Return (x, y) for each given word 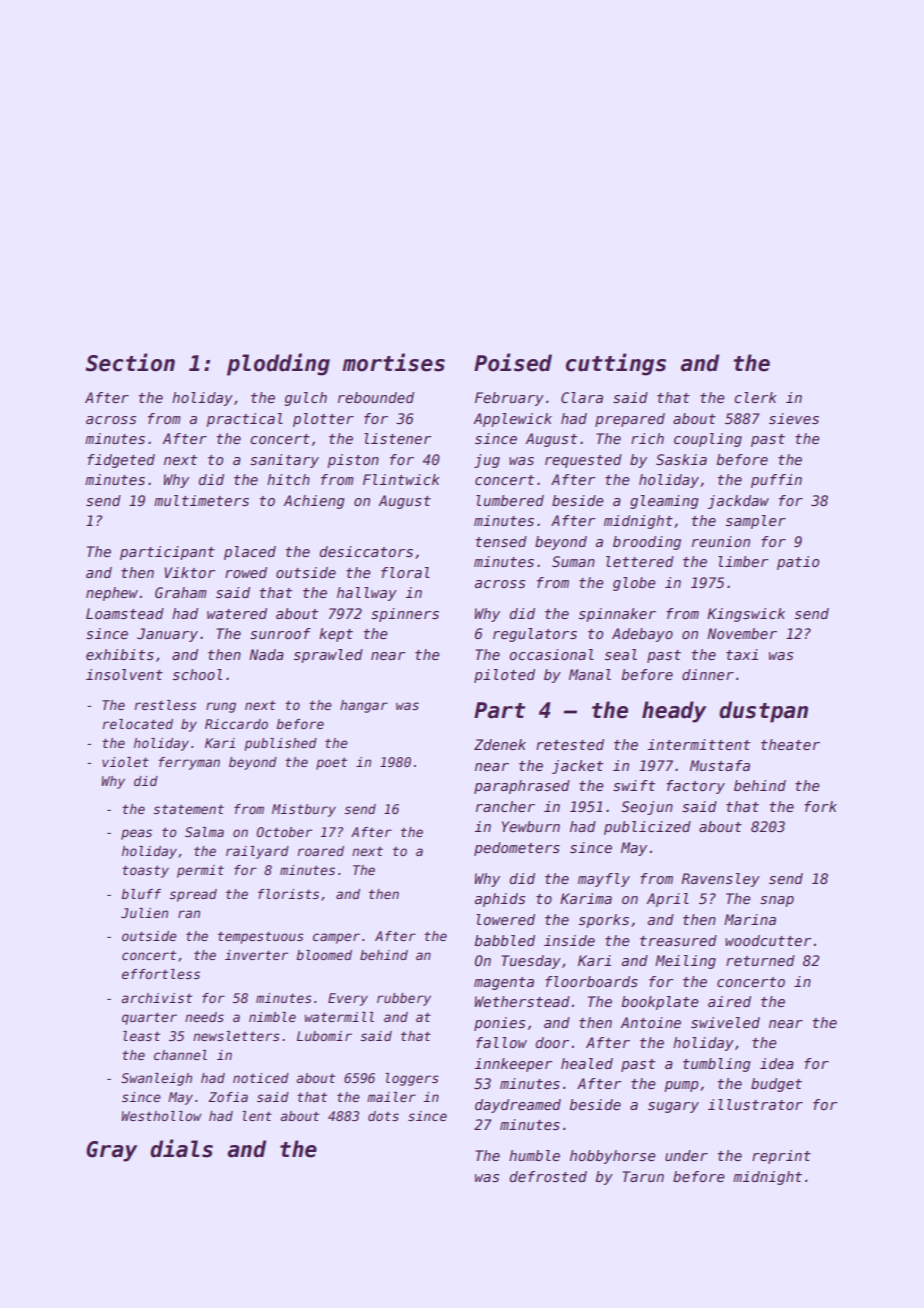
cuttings (616, 364)
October (284, 832)
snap (777, 901)
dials (181, 1148)
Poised (513, 362)
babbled (504, 940)
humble (534, 1155)
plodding (278, 364)
